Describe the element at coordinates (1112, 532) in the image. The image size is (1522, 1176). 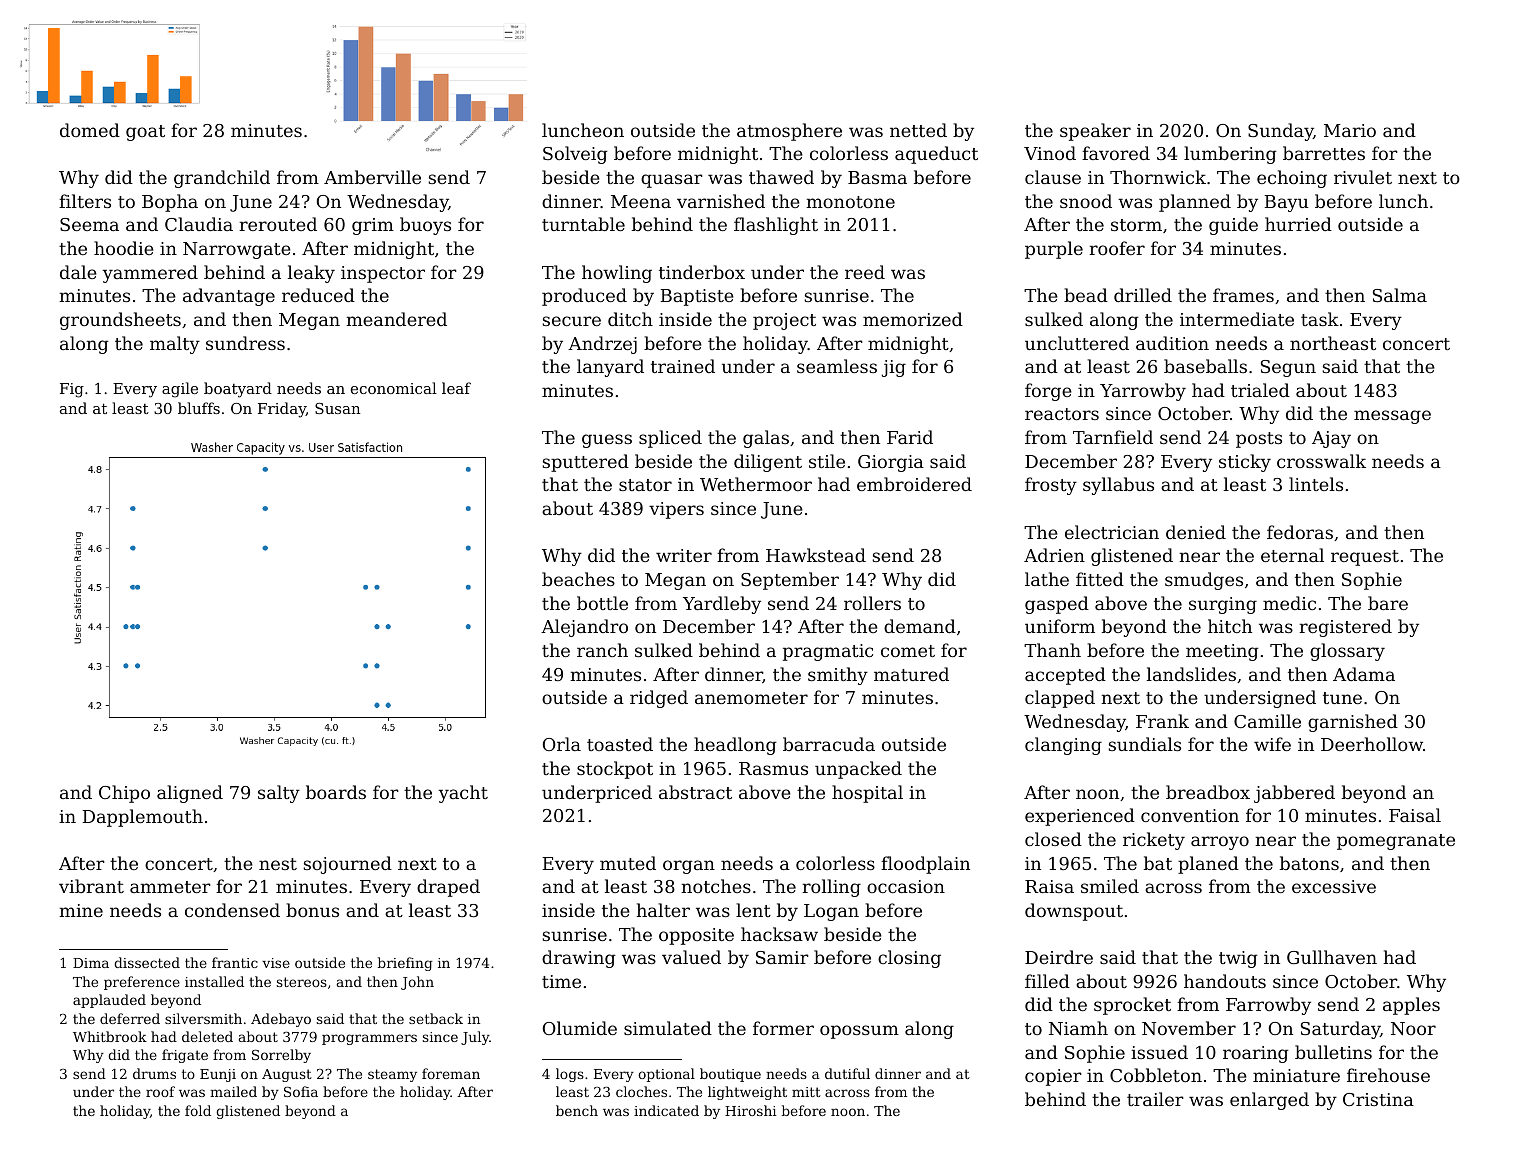
I see `electrician` at that location.
